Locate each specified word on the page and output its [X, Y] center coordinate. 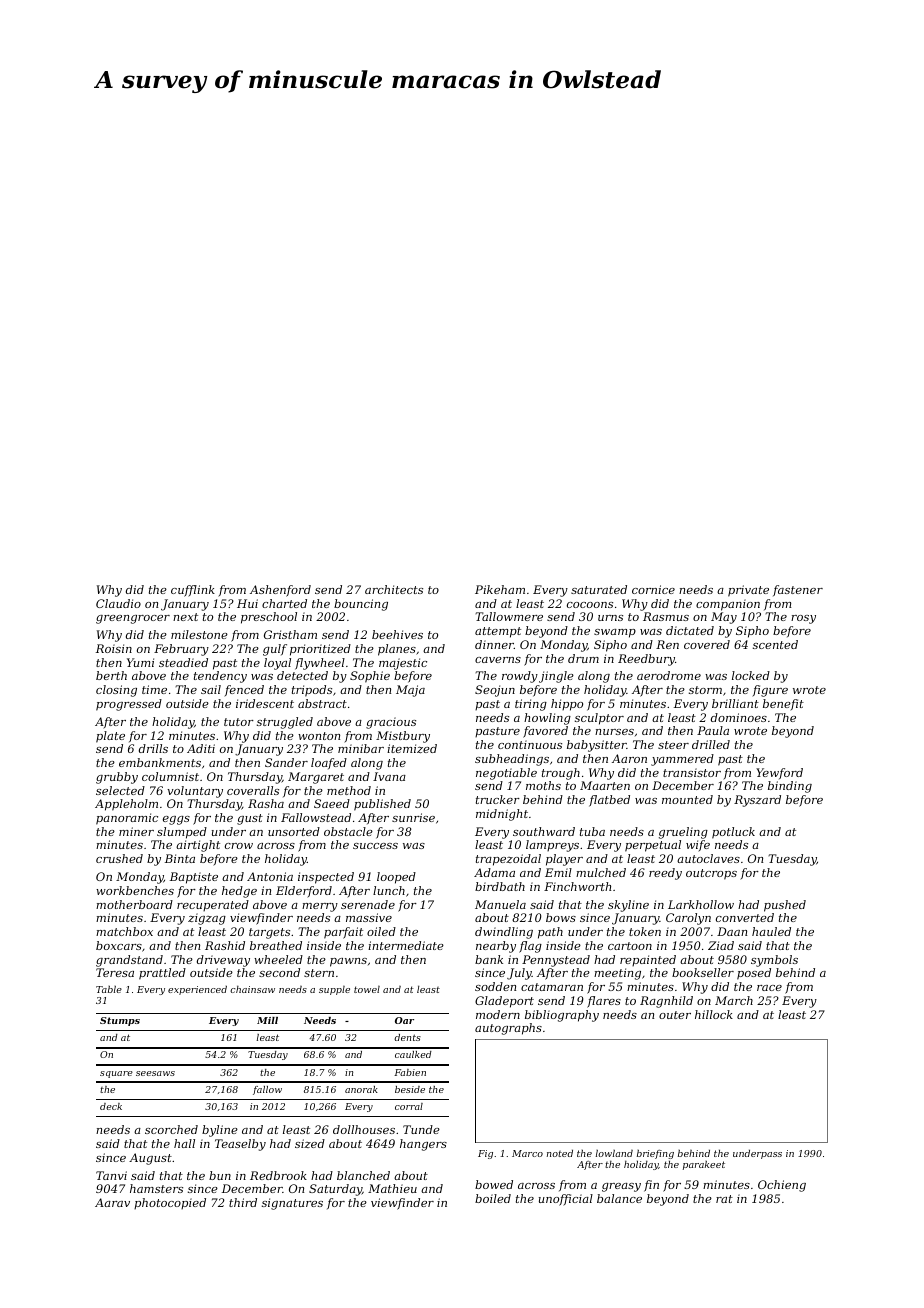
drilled [711, 744]
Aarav [112, 1202]
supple [334, 990]
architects [394, 589]
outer [675, 1015]
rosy [803, 619]
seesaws [155, 1073]
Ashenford [280, 591]
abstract [322, 703]
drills [153, 748]
